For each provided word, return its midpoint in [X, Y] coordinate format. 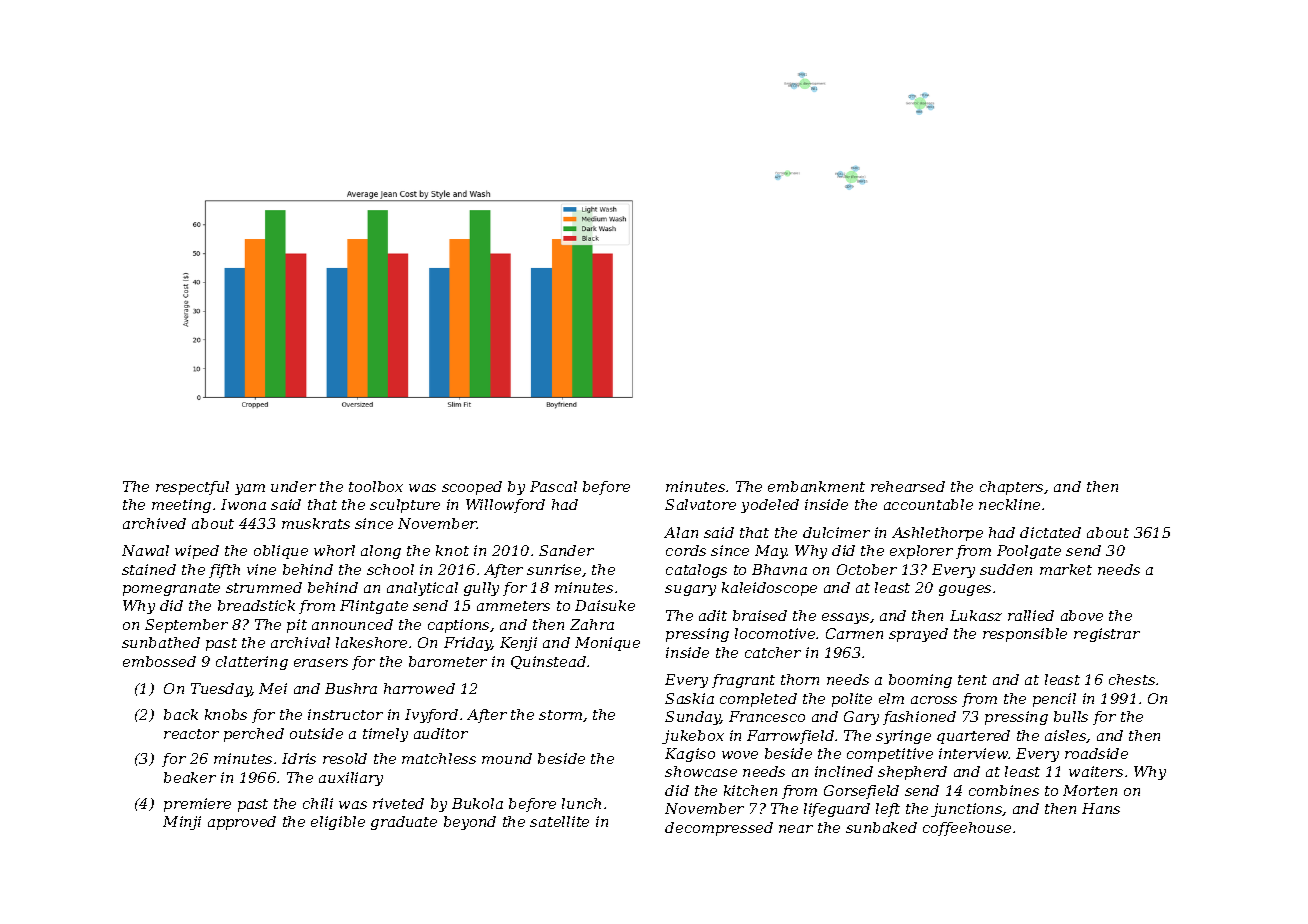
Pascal [553, 486]
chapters [1011, 488]
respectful [192, 488]
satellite [559, 821]
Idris [299, 758]
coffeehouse [967, 829]
